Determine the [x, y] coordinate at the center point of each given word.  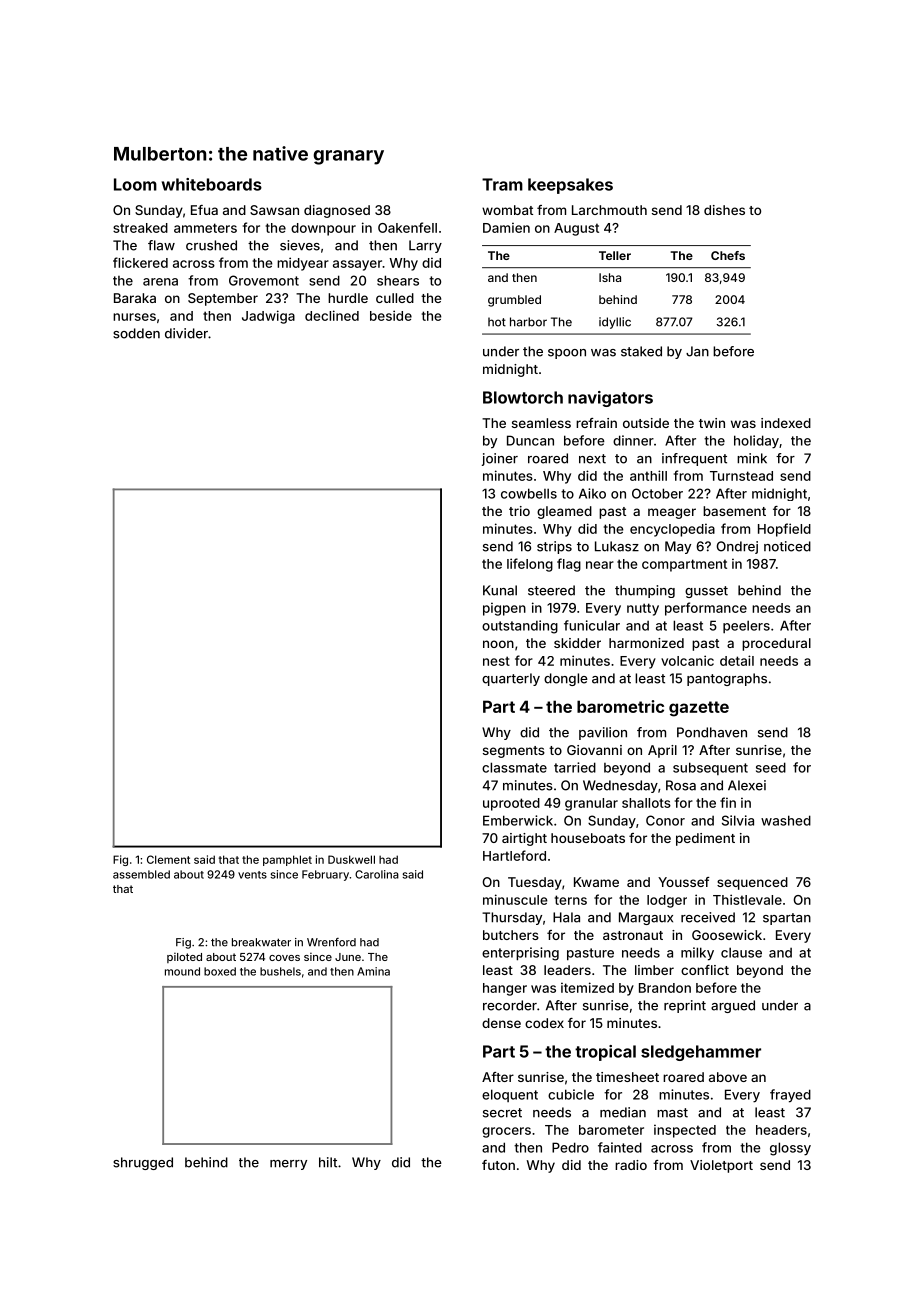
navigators [610, 399]
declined [332, 315]
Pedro [570, 1147]
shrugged [143, 1163]
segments [514, 752]
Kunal [500, 590]
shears [398, 280]
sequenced [752, 883]
